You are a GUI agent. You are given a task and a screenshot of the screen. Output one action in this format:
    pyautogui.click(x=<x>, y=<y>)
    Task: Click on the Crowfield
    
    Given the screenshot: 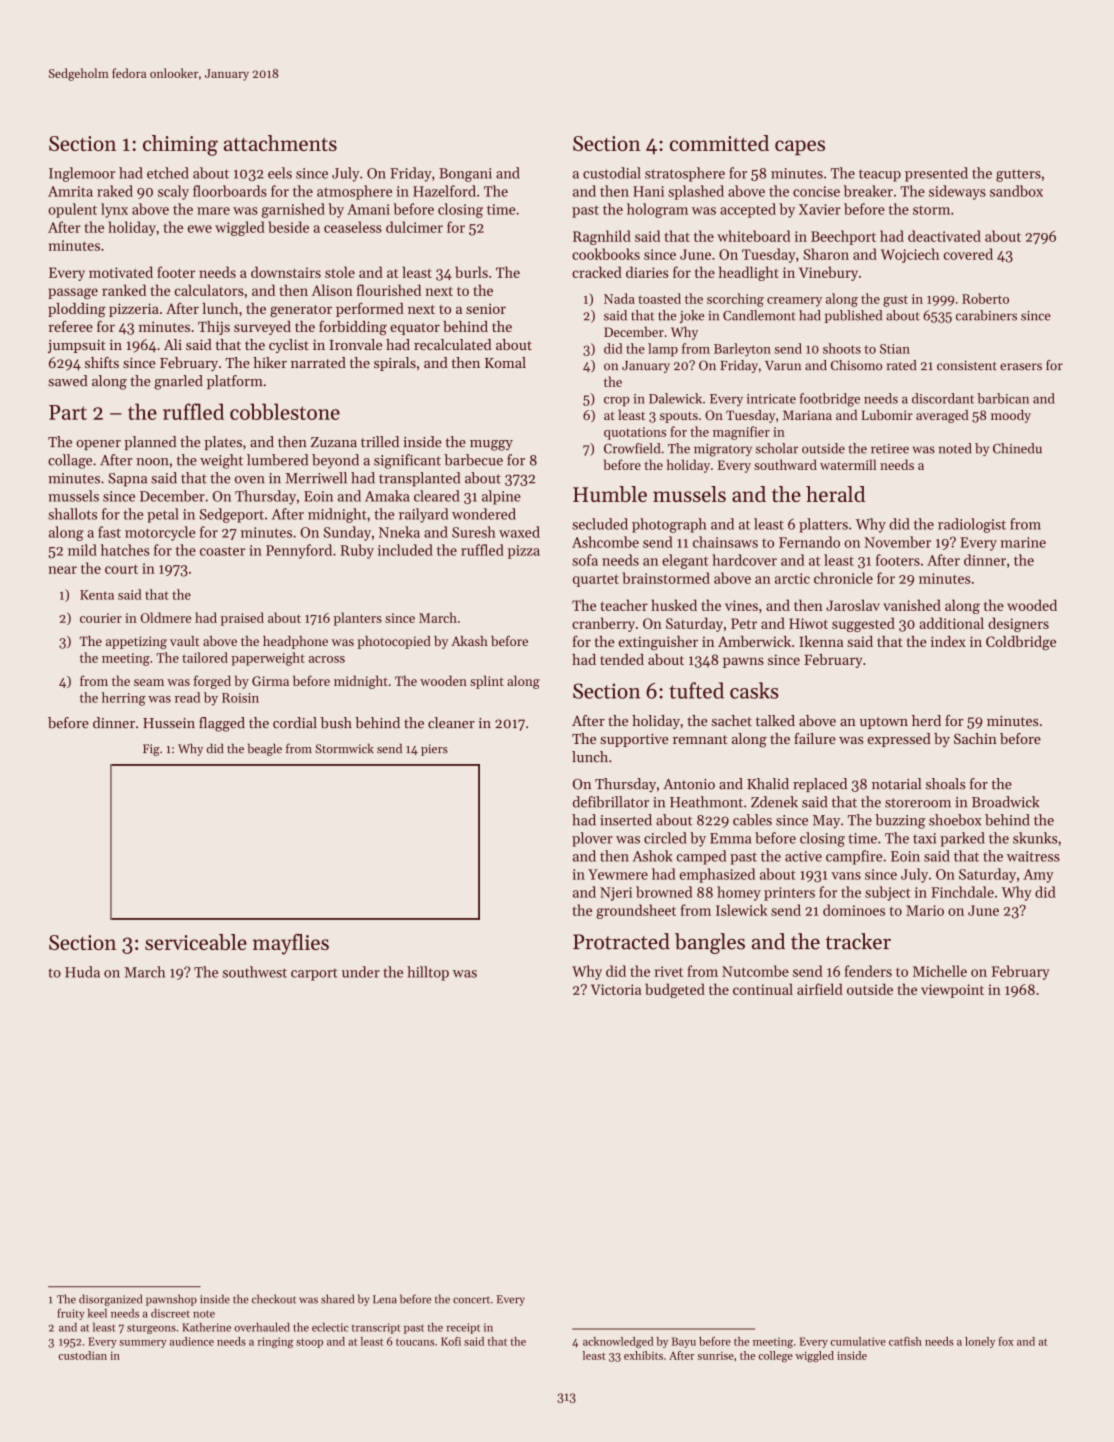 What is the action you would take?
    pyautogui.click(x=632, y=448)
